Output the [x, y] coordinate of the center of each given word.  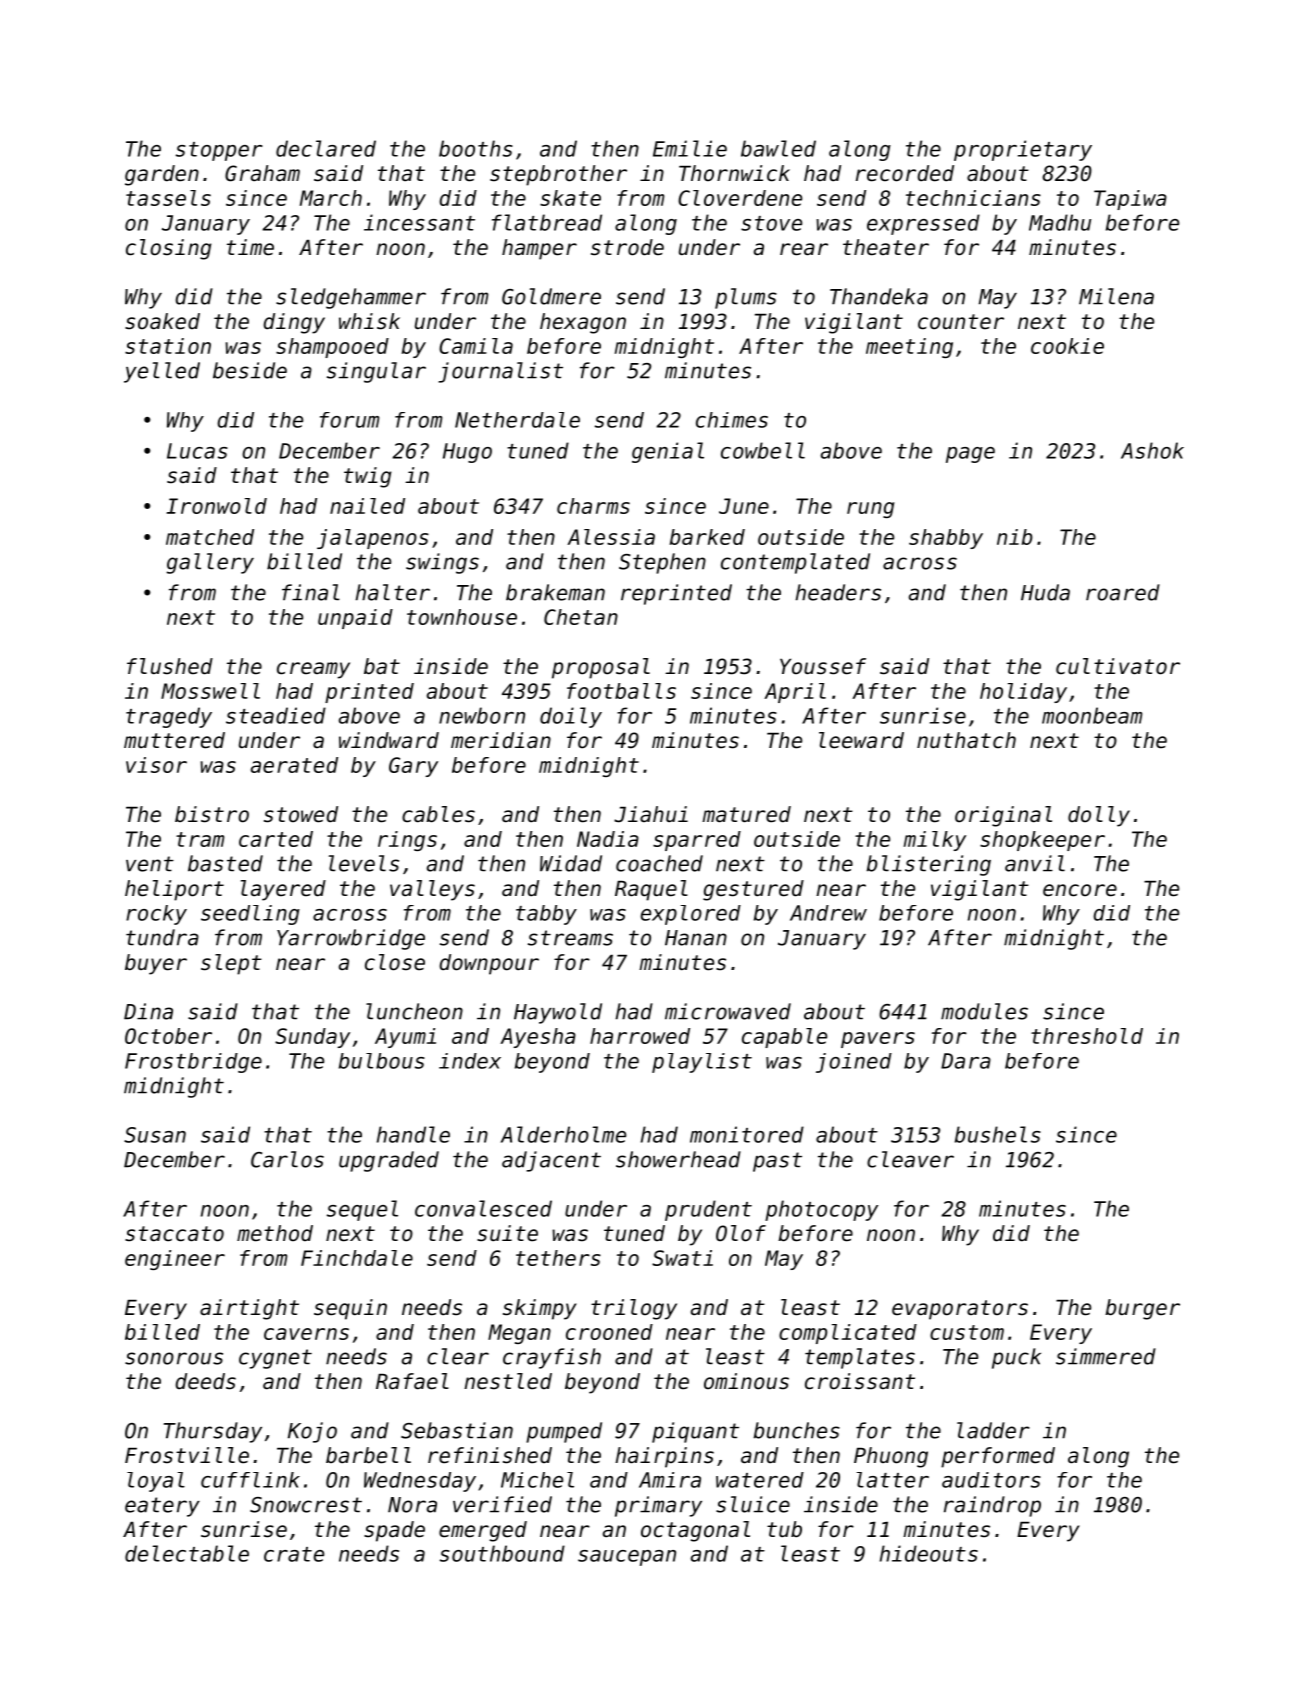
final [311, 592]
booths [476, 148]
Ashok [1152, 450]
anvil [1035, 863]
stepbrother [558, 175]
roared [1123, 592]
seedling [250, 915]
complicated [848, 1334]
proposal [601, 668]
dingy [294, 323]
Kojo [312, 1432]
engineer [175, 1260]
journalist [501, 372]
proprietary [1023, 150]
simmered [1106, 1356]
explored [691, 915]
